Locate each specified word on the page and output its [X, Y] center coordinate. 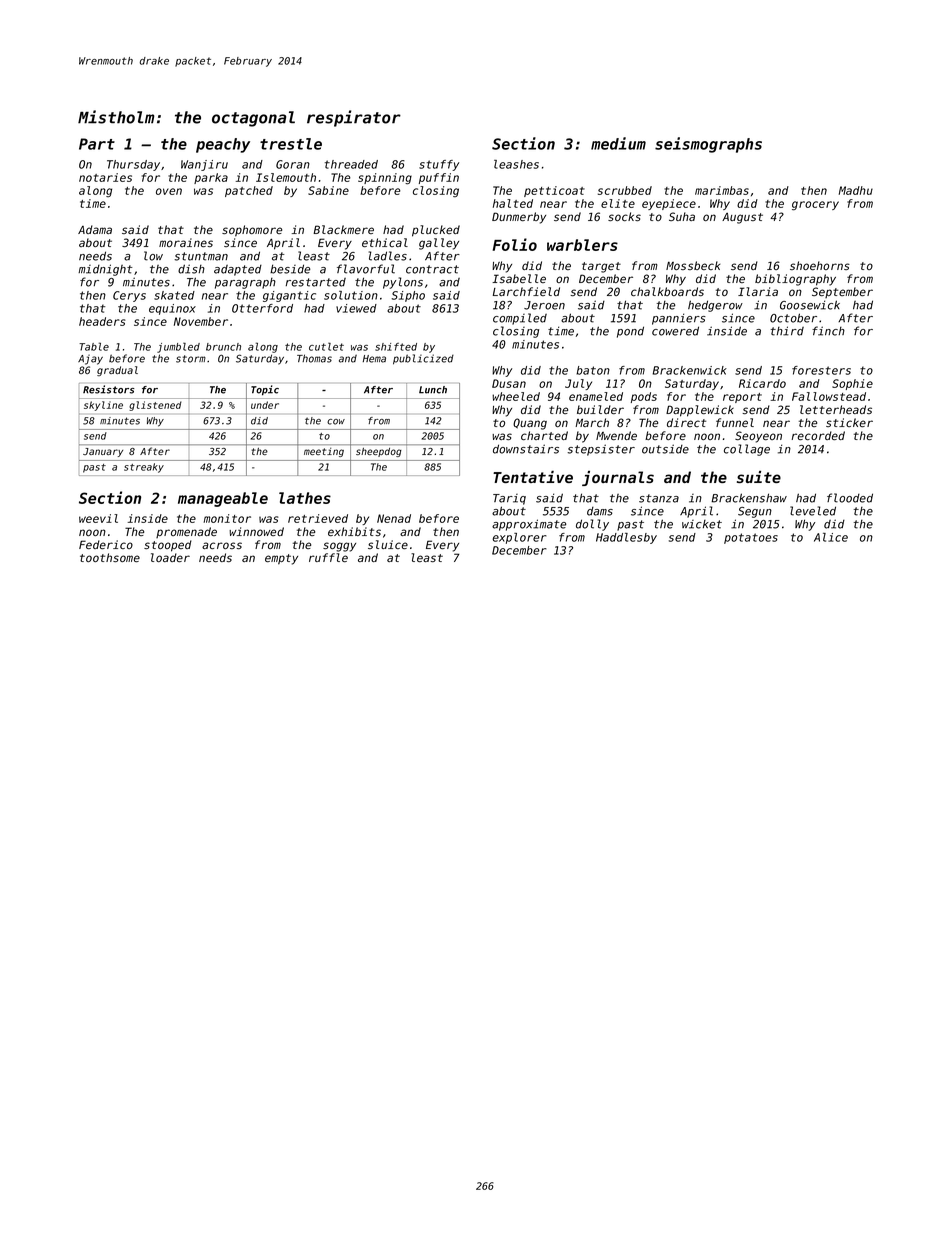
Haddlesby [626, 538]
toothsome [110, 557]
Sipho [408, 296]
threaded [351, 164]
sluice [388, 544]
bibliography [795, 280]
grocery [815, 206]
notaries [105, 177]
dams [600, 511]
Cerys [129, 296]
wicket [702, 524]
